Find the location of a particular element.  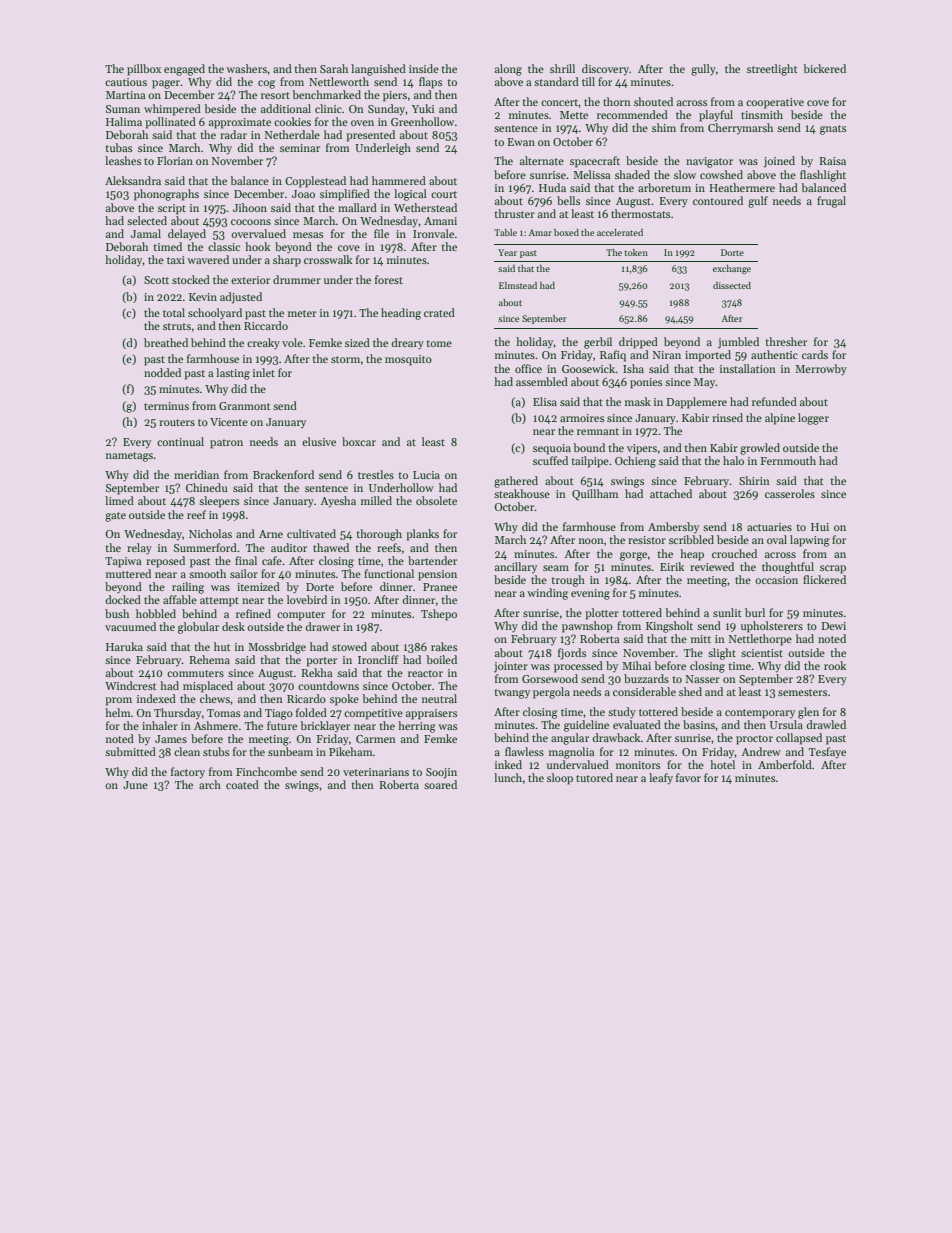

gully is located at coordinates (703, 70).
